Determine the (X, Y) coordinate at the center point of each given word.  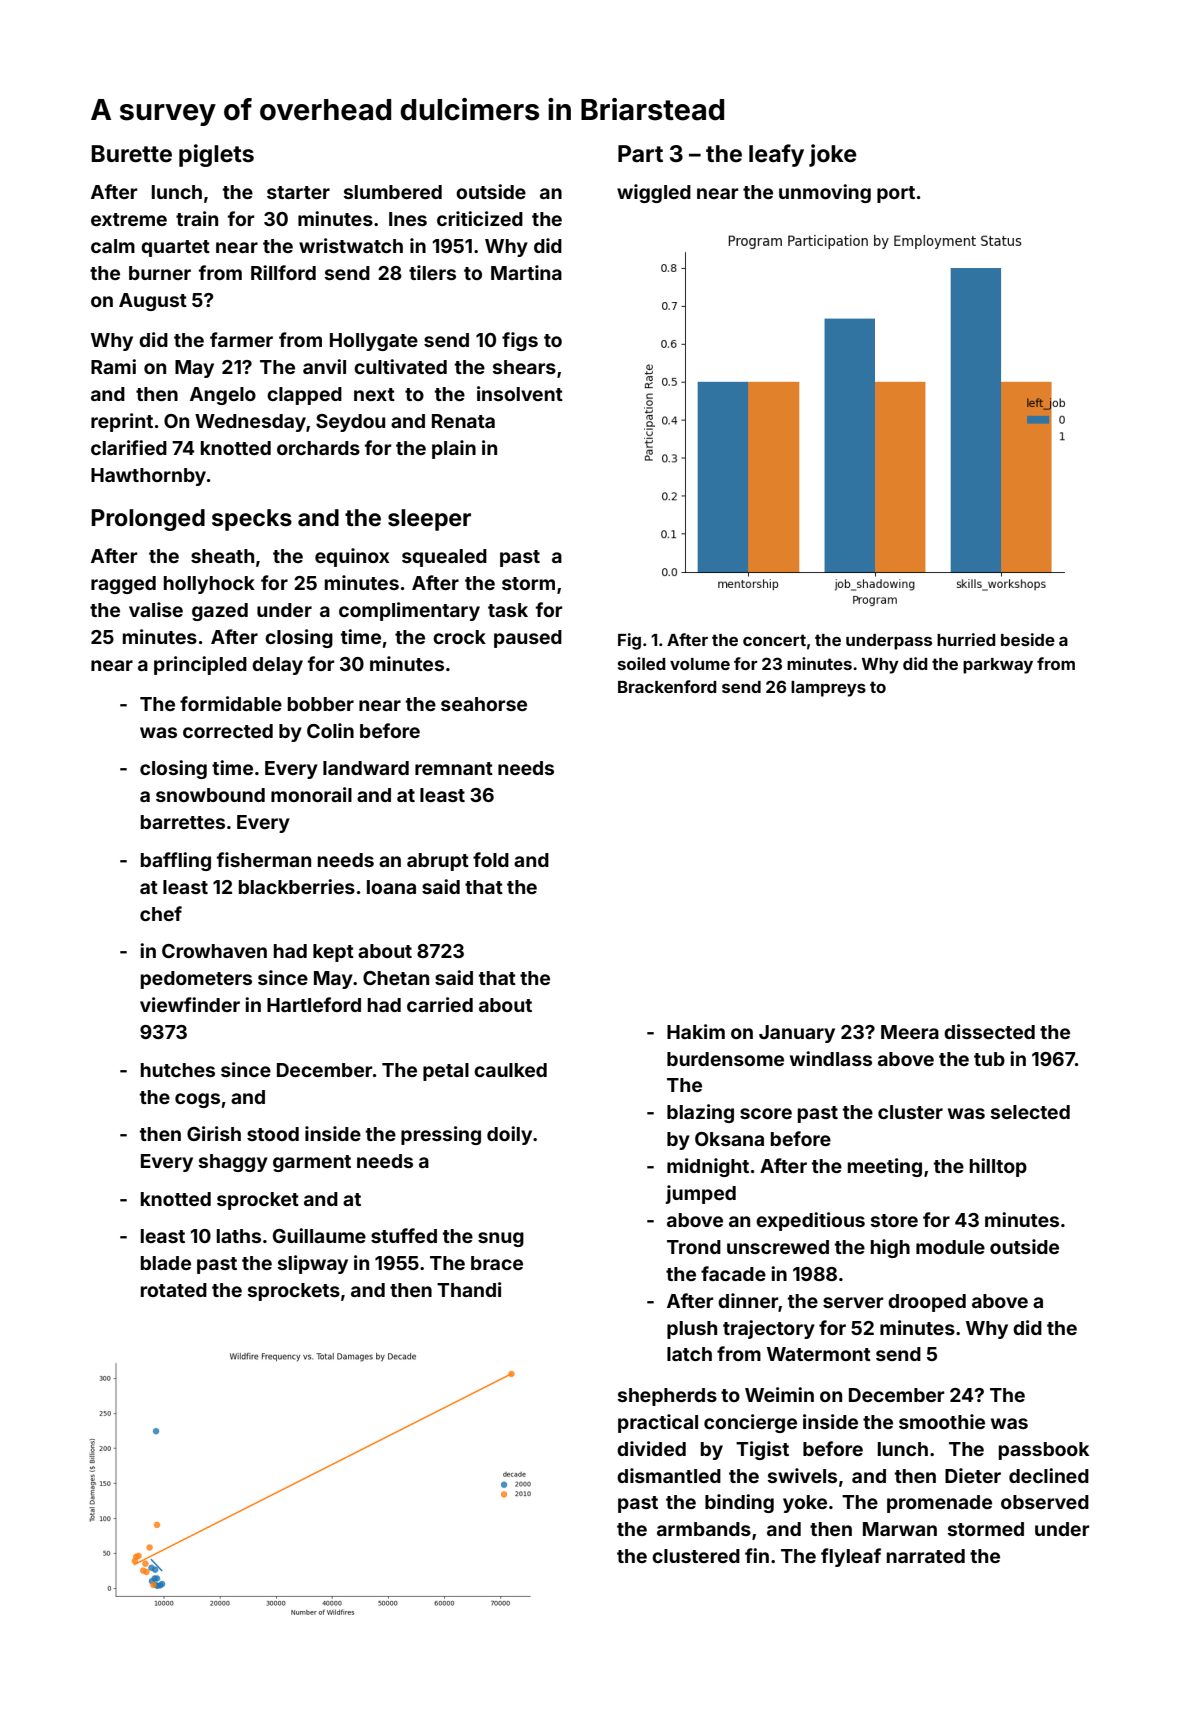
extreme (129, 219)
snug (501, 1239)
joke (833, 155)
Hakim (696, 1031)
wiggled (654, 193)
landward (366, 768)
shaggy (233, 1163)
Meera (910, 1032)
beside (1028, 639)
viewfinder (190, 1004)
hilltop (998, 1167)
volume (700, 664)
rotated (174, 1290)
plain (454, 449)
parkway (998, 666)
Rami (113, 366)
